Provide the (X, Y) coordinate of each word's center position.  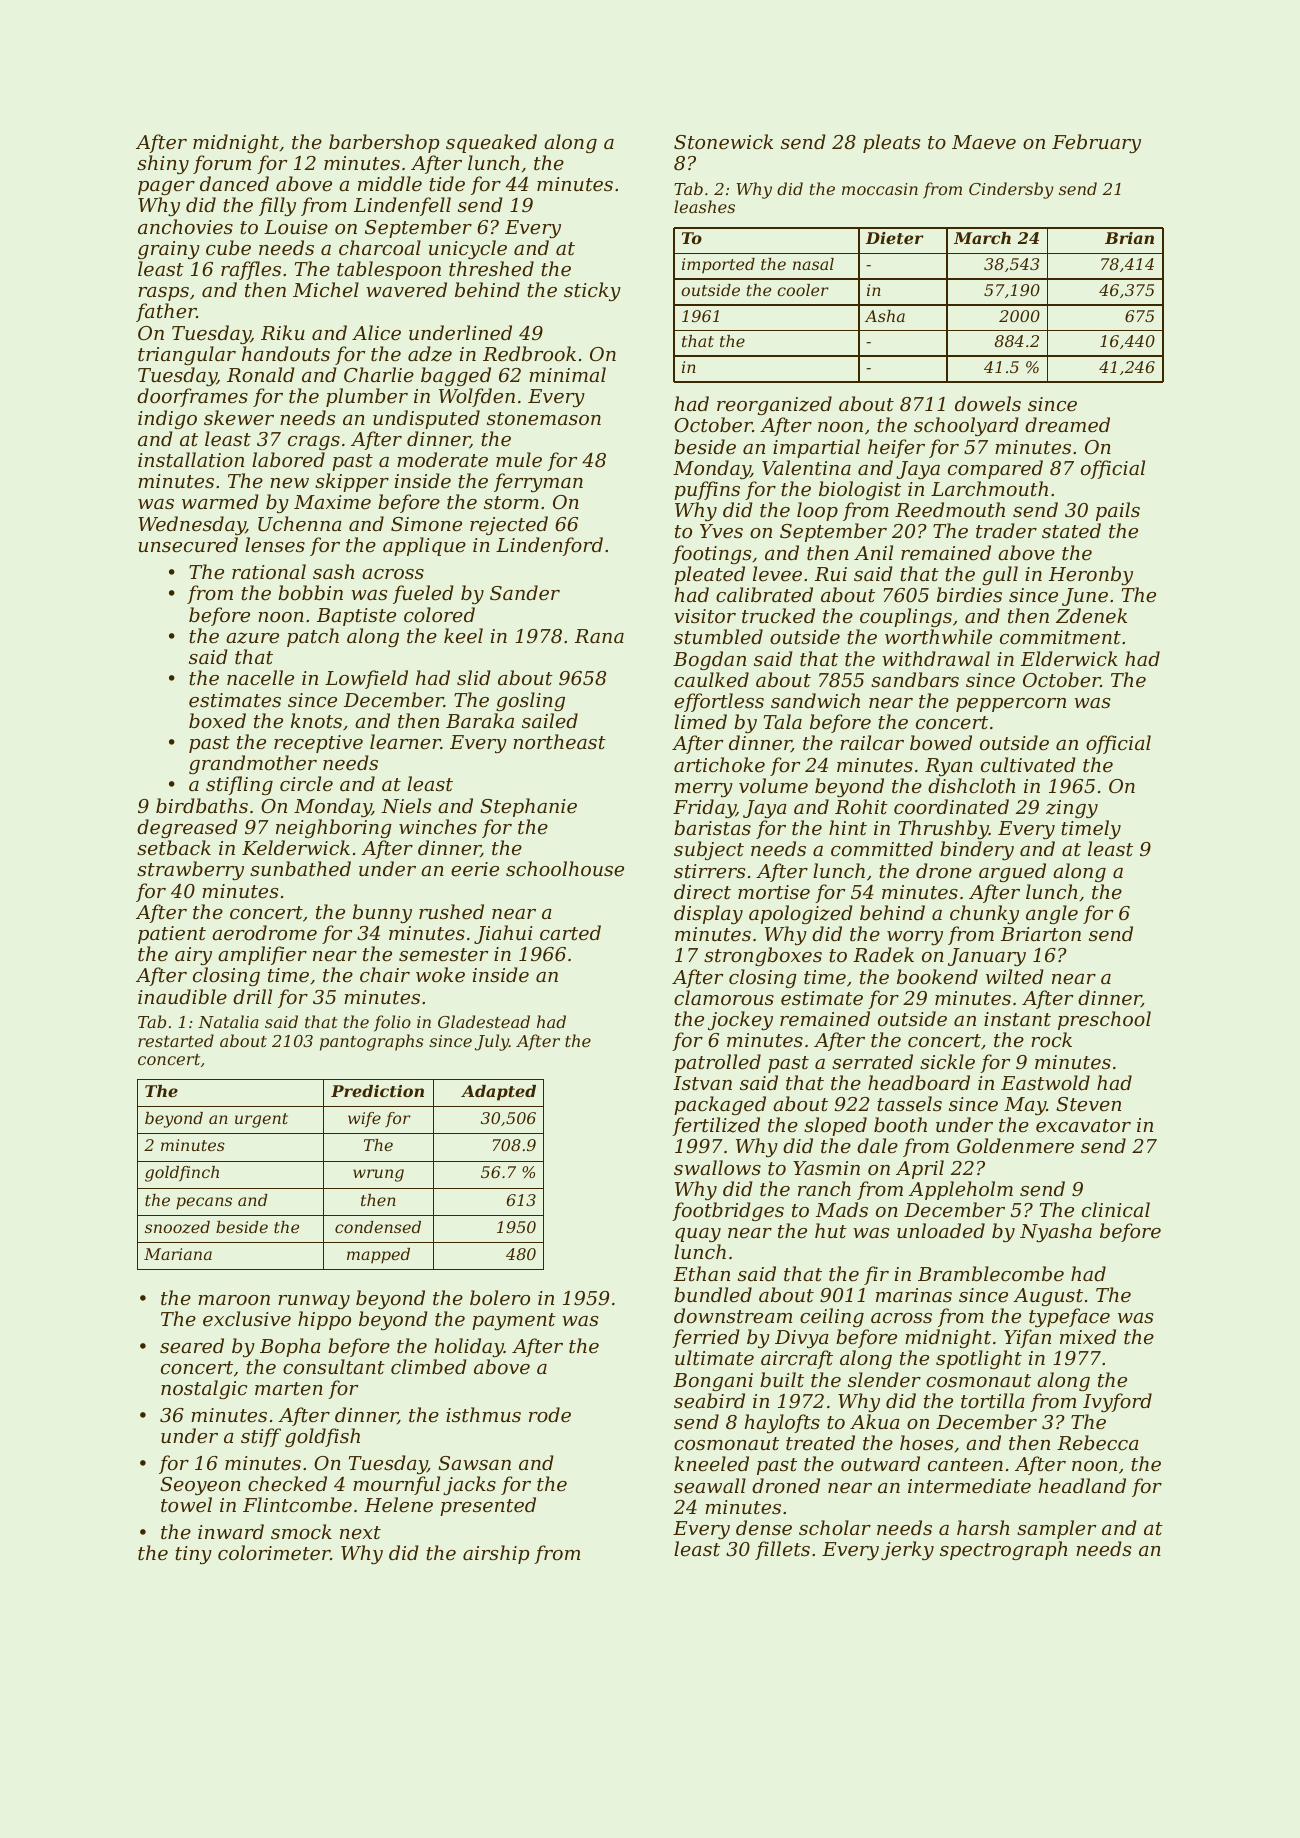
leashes (704, 206)
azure (252, 638)
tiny (193, 1555)
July (492, 1042)
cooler (803, 290)
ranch (824, 1188)
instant (1017, 1019)
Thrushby (943, 829)
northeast (559, 741)
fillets (782, 1550)
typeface (1069, 1317)
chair (385, 974)
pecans (204, 1203)
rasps (163, 294)
